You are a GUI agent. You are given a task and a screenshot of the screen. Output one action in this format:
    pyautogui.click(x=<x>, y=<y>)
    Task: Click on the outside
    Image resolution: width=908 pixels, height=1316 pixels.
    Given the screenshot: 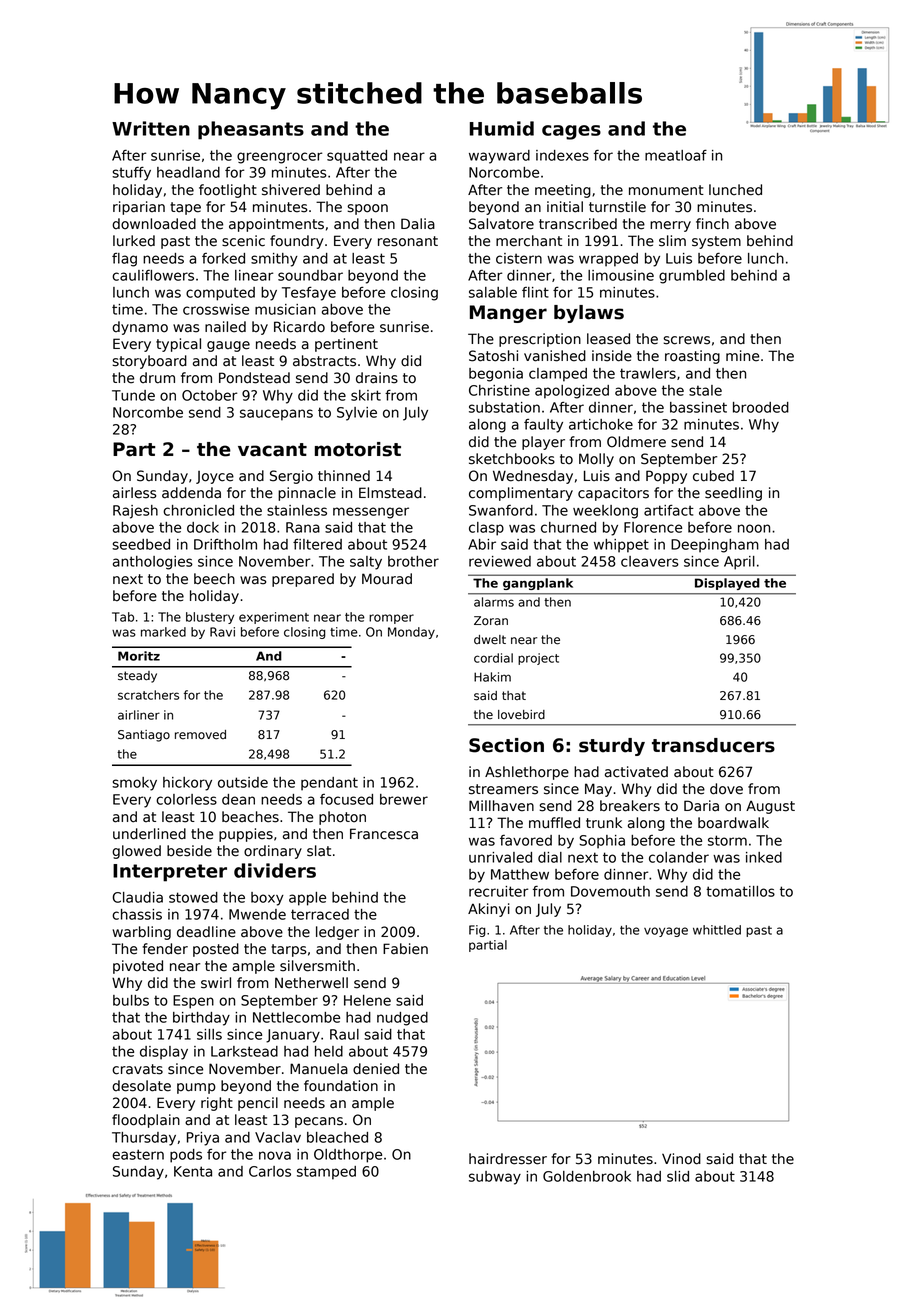 What is the action you would take?
    pyautogui.click(x=243, y=782)
